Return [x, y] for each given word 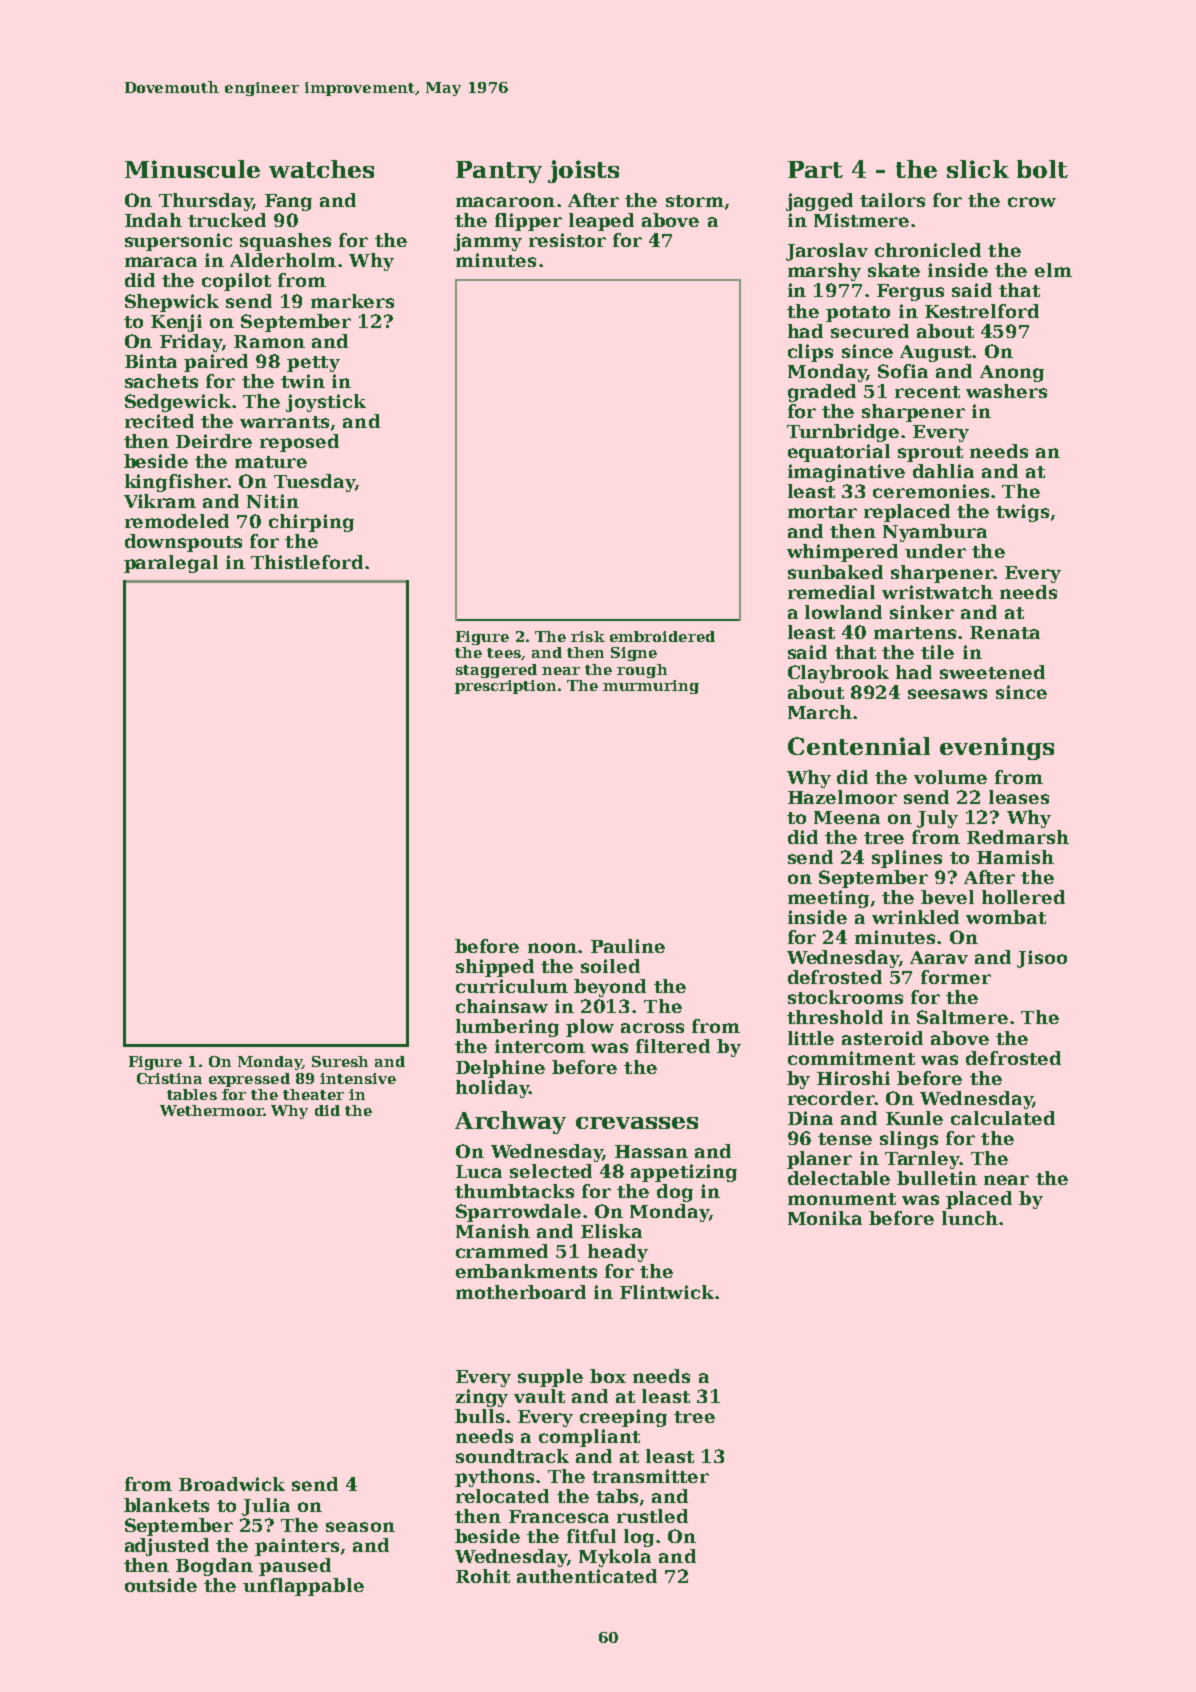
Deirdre [214, 441]
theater [313, 1094]
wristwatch [937, 592]
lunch [970, 1218]
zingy [482, 1398]
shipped [495, 968]
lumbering [507, 1028]
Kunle [914, 1118]
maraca [161, 262]
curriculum [512, 986]
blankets [166, 1505]
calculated [1003, 1118]
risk [588, 636]
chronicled [928, 250]
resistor [567, 240]
